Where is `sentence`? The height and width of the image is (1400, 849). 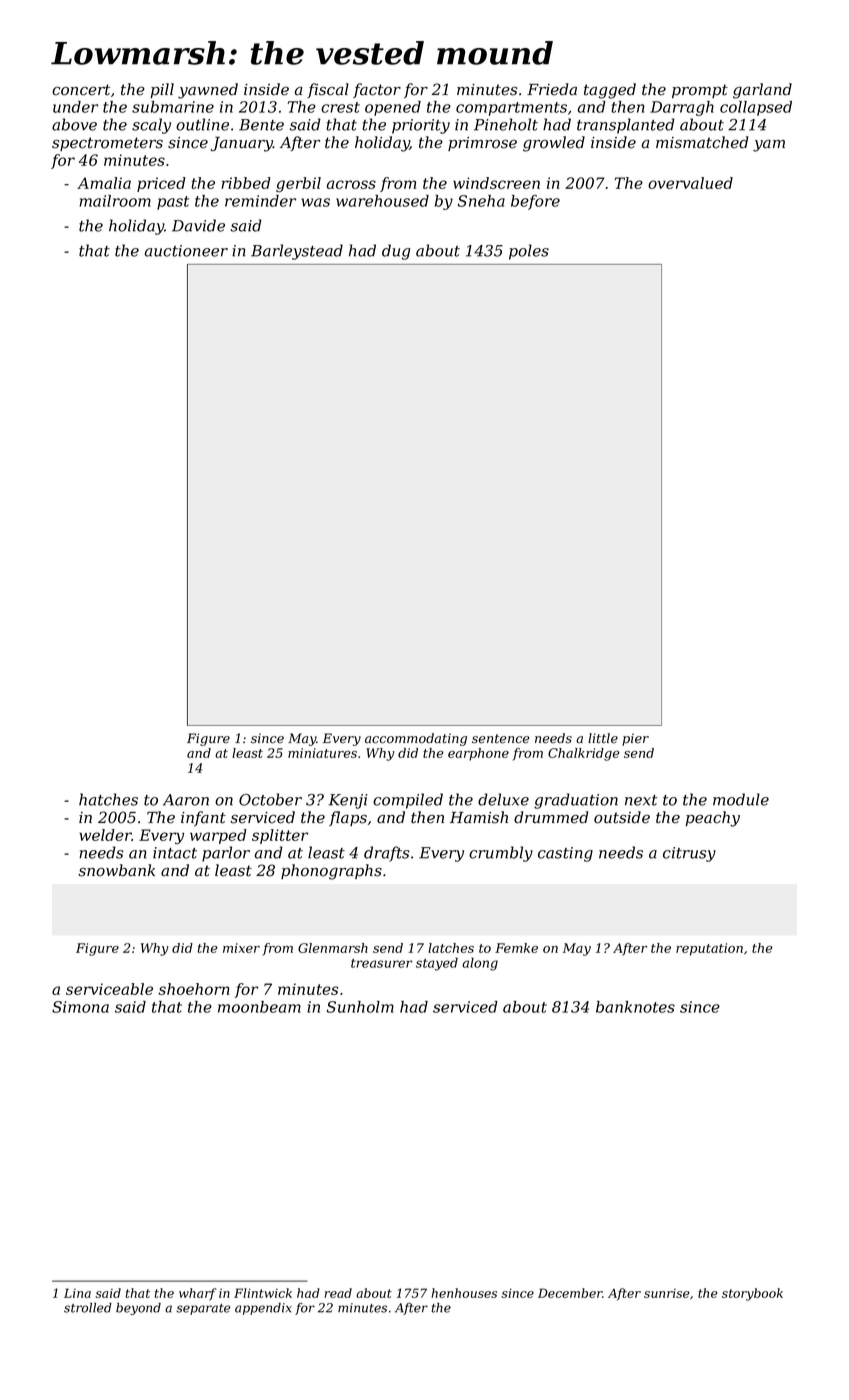 sentence is located at coordinates (500, 739).
